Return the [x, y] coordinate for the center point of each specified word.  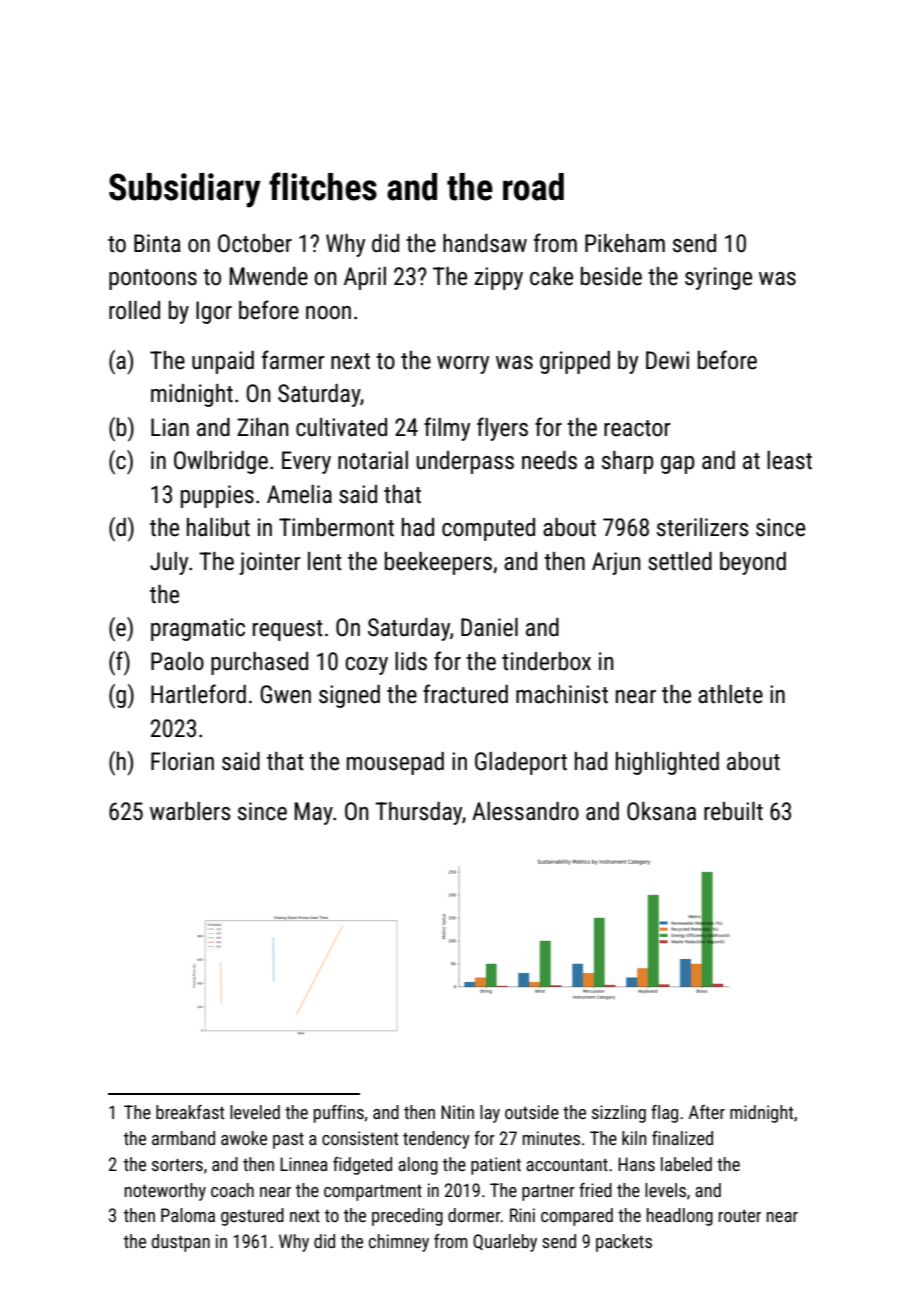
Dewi [667, 360]
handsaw [485, 243]
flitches [323, 186]
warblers [190, 811]
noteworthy [165, 1192]
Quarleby [505, 1243]
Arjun [616, 563]
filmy [447, 429]
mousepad [395, 763]
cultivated [341, 427]
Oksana [661, 811]
